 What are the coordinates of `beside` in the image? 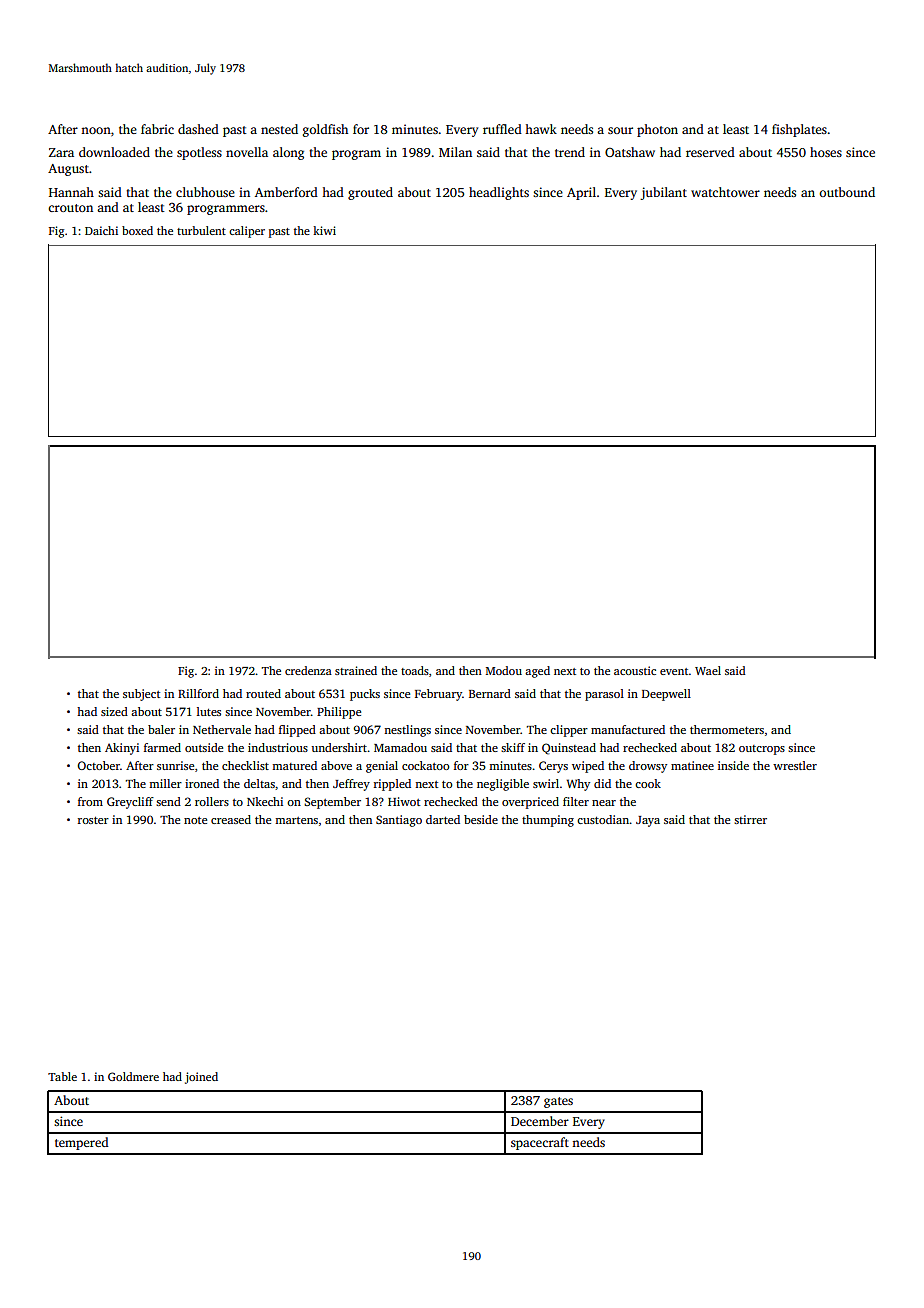 It's located at (481, 819).
